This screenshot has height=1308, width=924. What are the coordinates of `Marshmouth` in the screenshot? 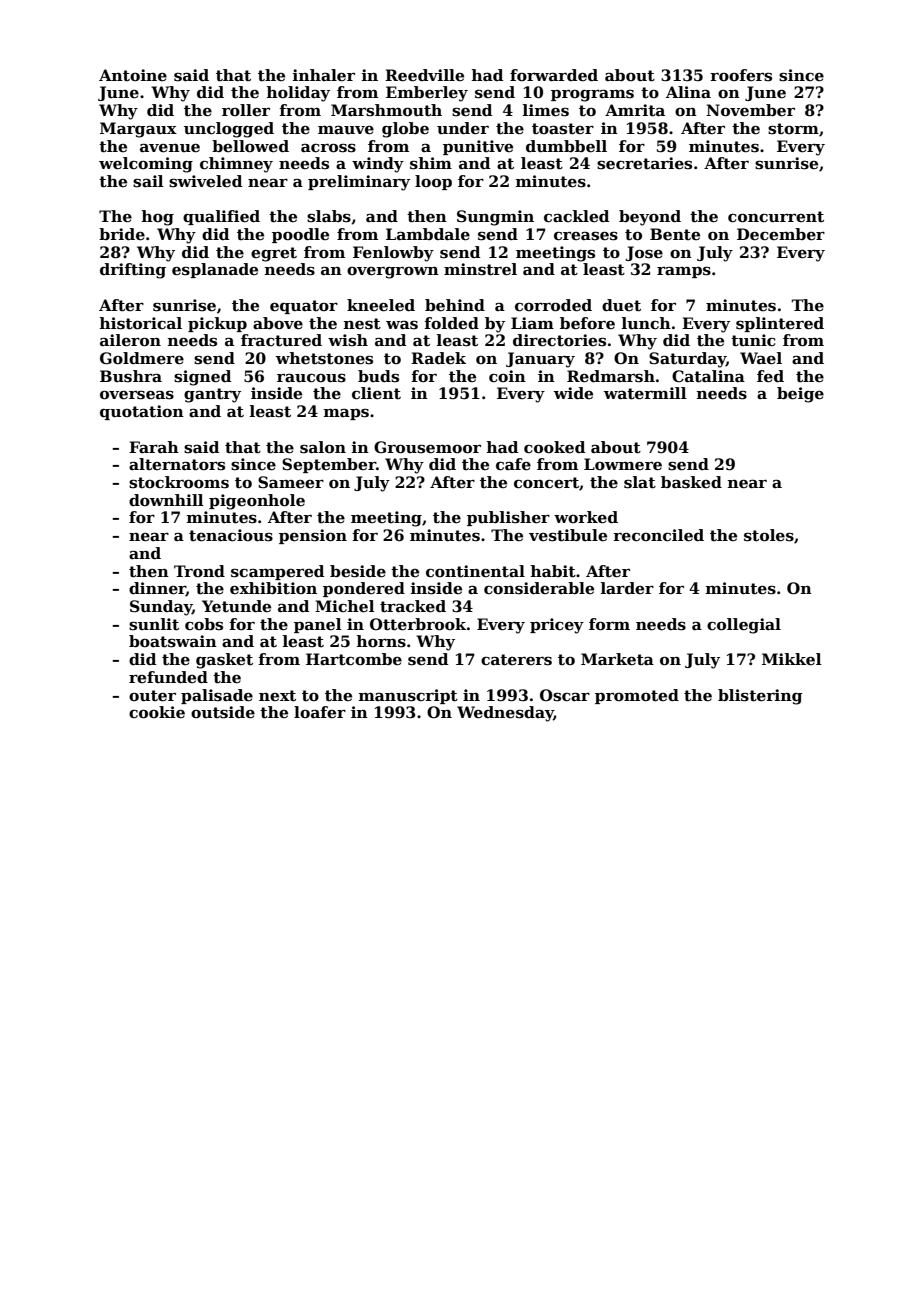 It's located at (386, 110).
